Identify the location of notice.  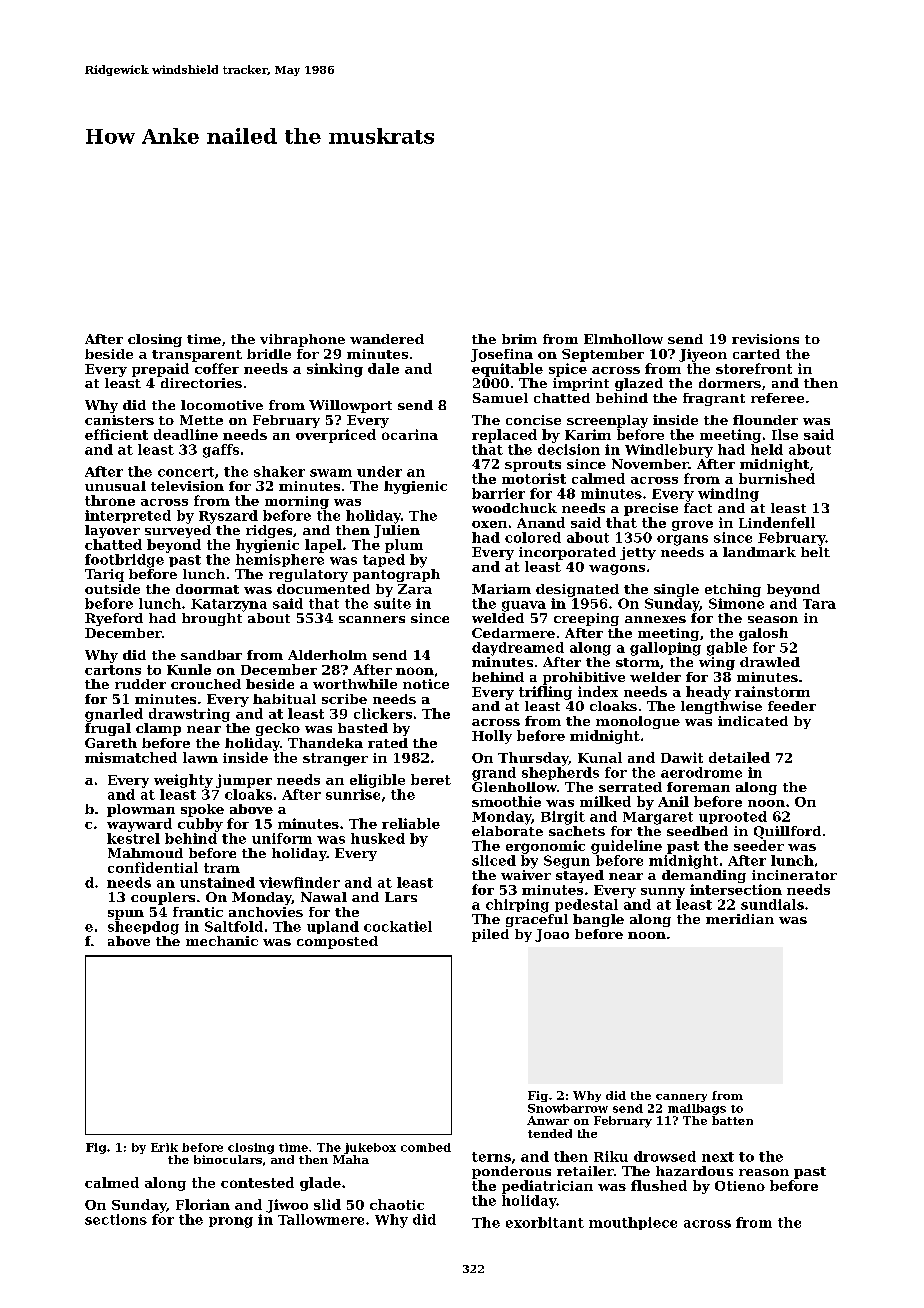
(426, 684).
